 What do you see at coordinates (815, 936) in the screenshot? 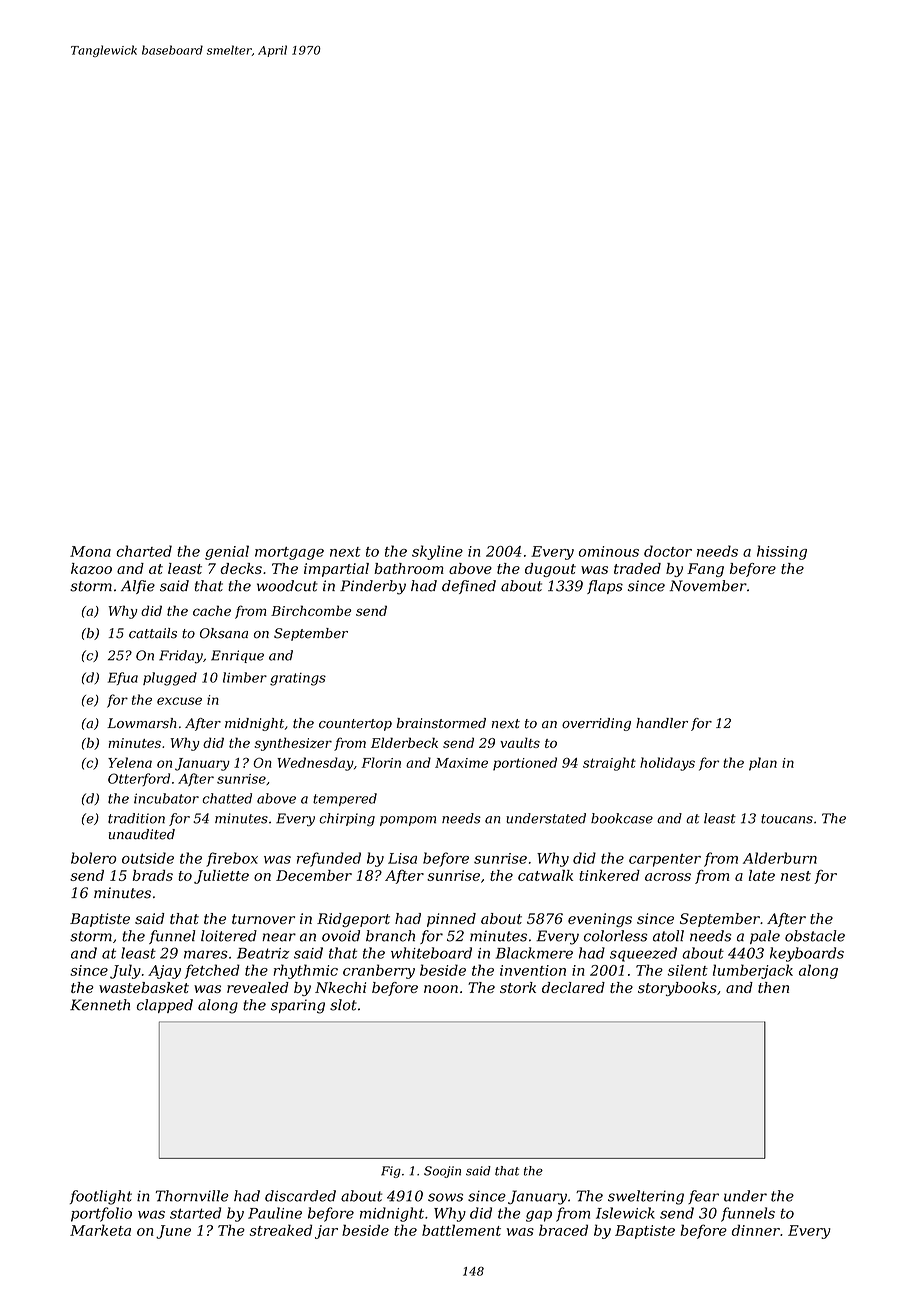
I see `obstacle` at bounding box center [815, 936].
